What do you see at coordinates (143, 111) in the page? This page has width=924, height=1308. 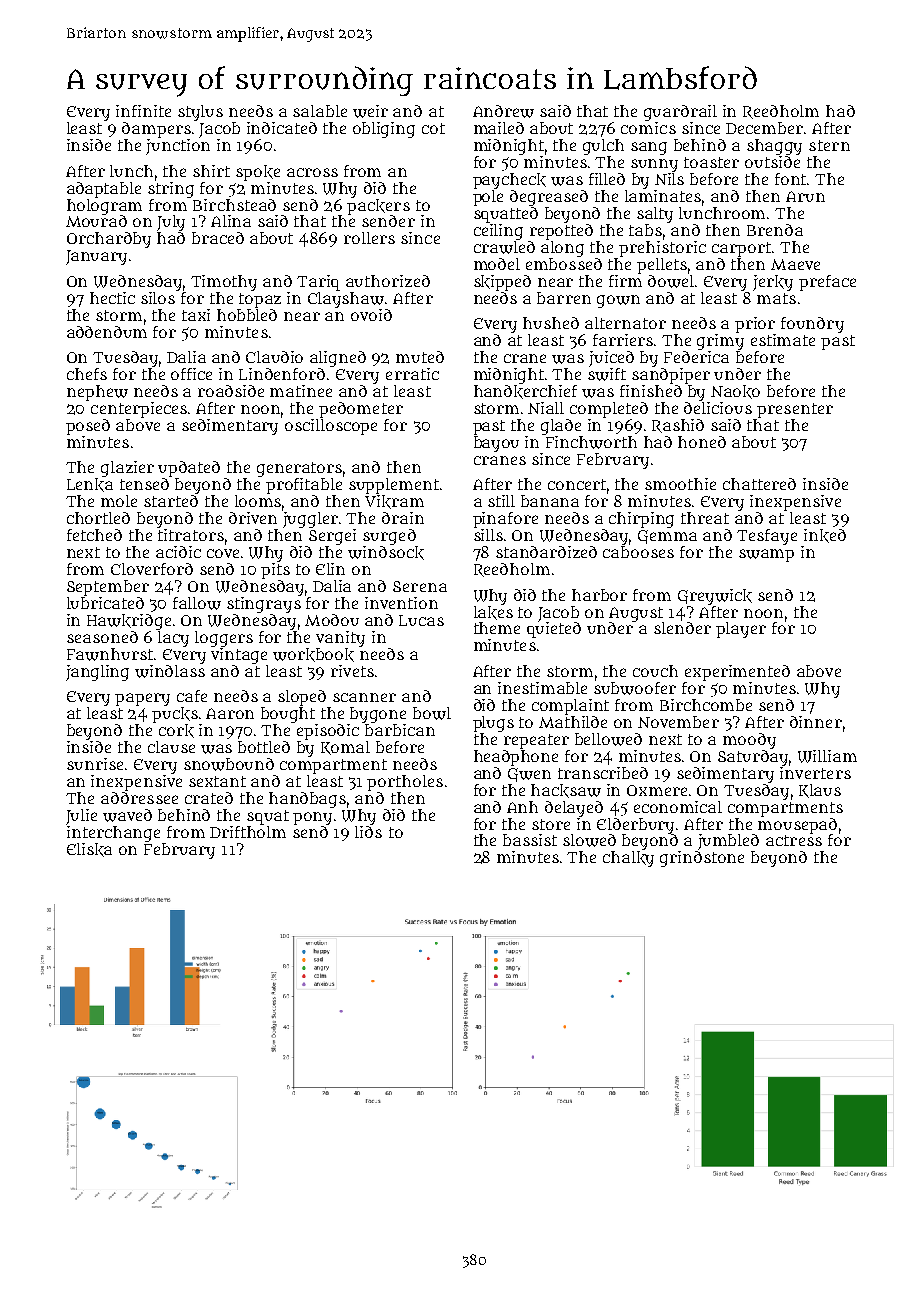 I see `infinite` at bounding box center [143, 111].
